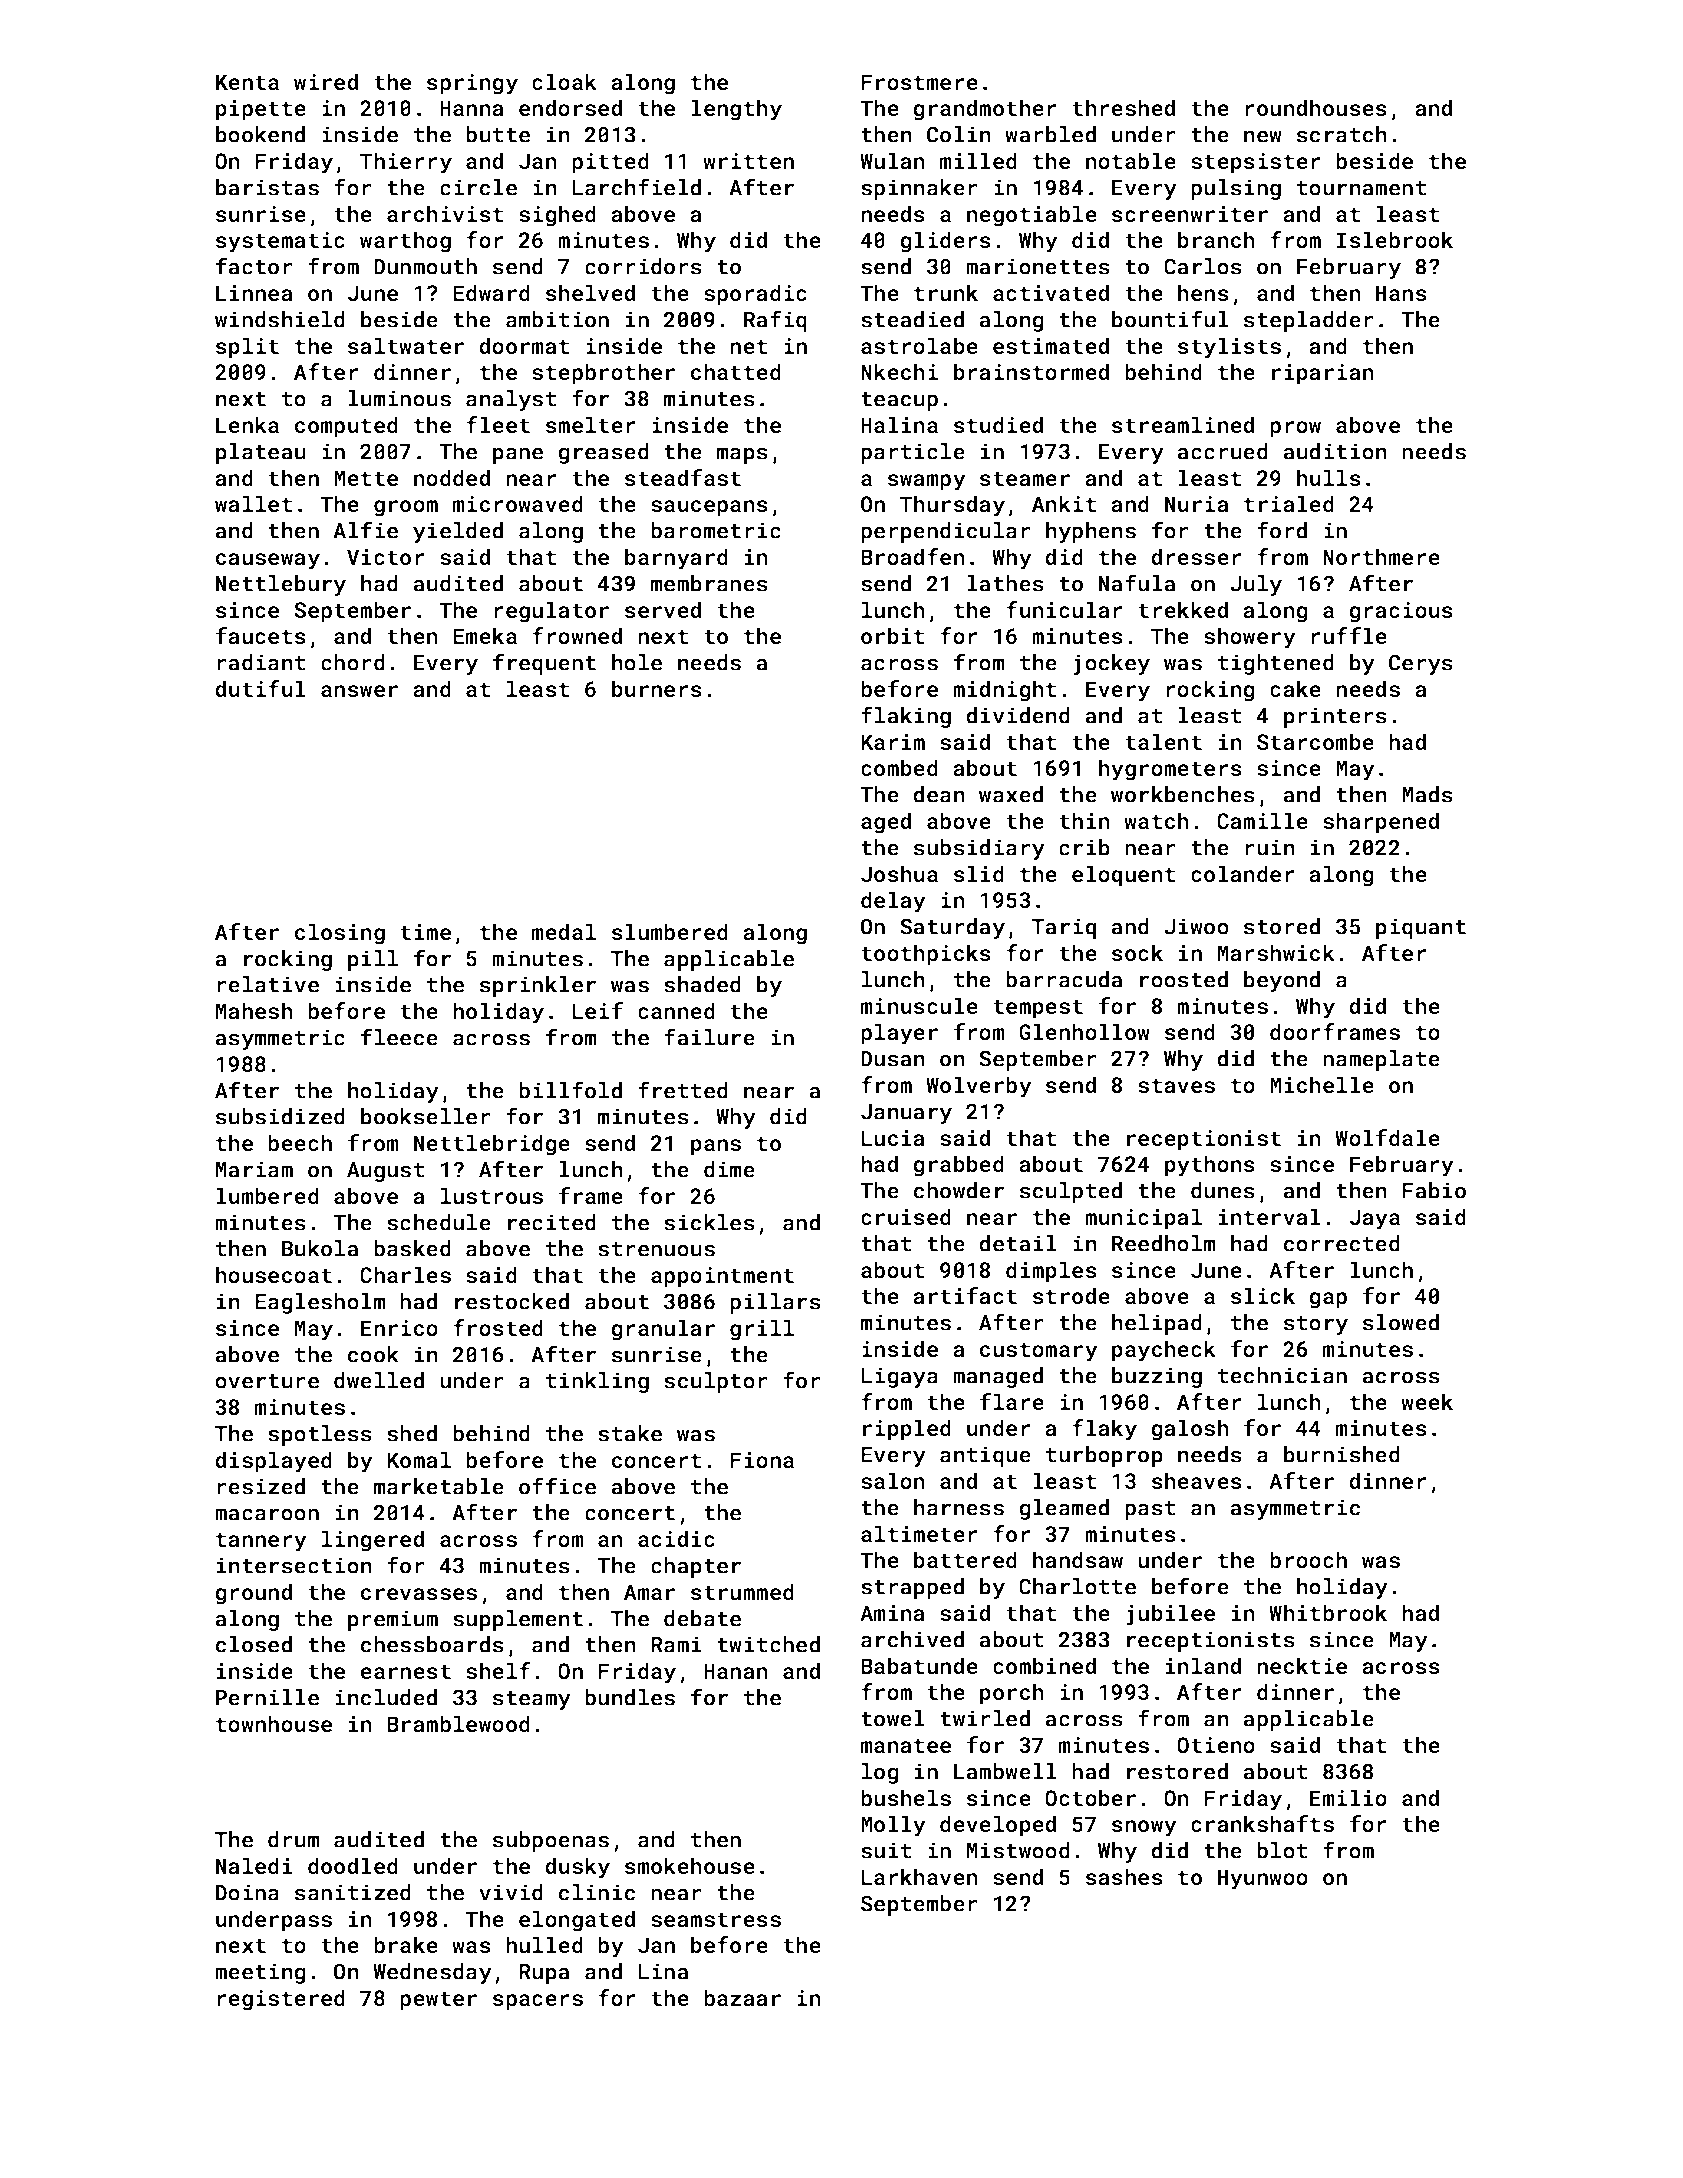 The image size is (1683, 2178). I want to click on relative, so click(268, 984).
